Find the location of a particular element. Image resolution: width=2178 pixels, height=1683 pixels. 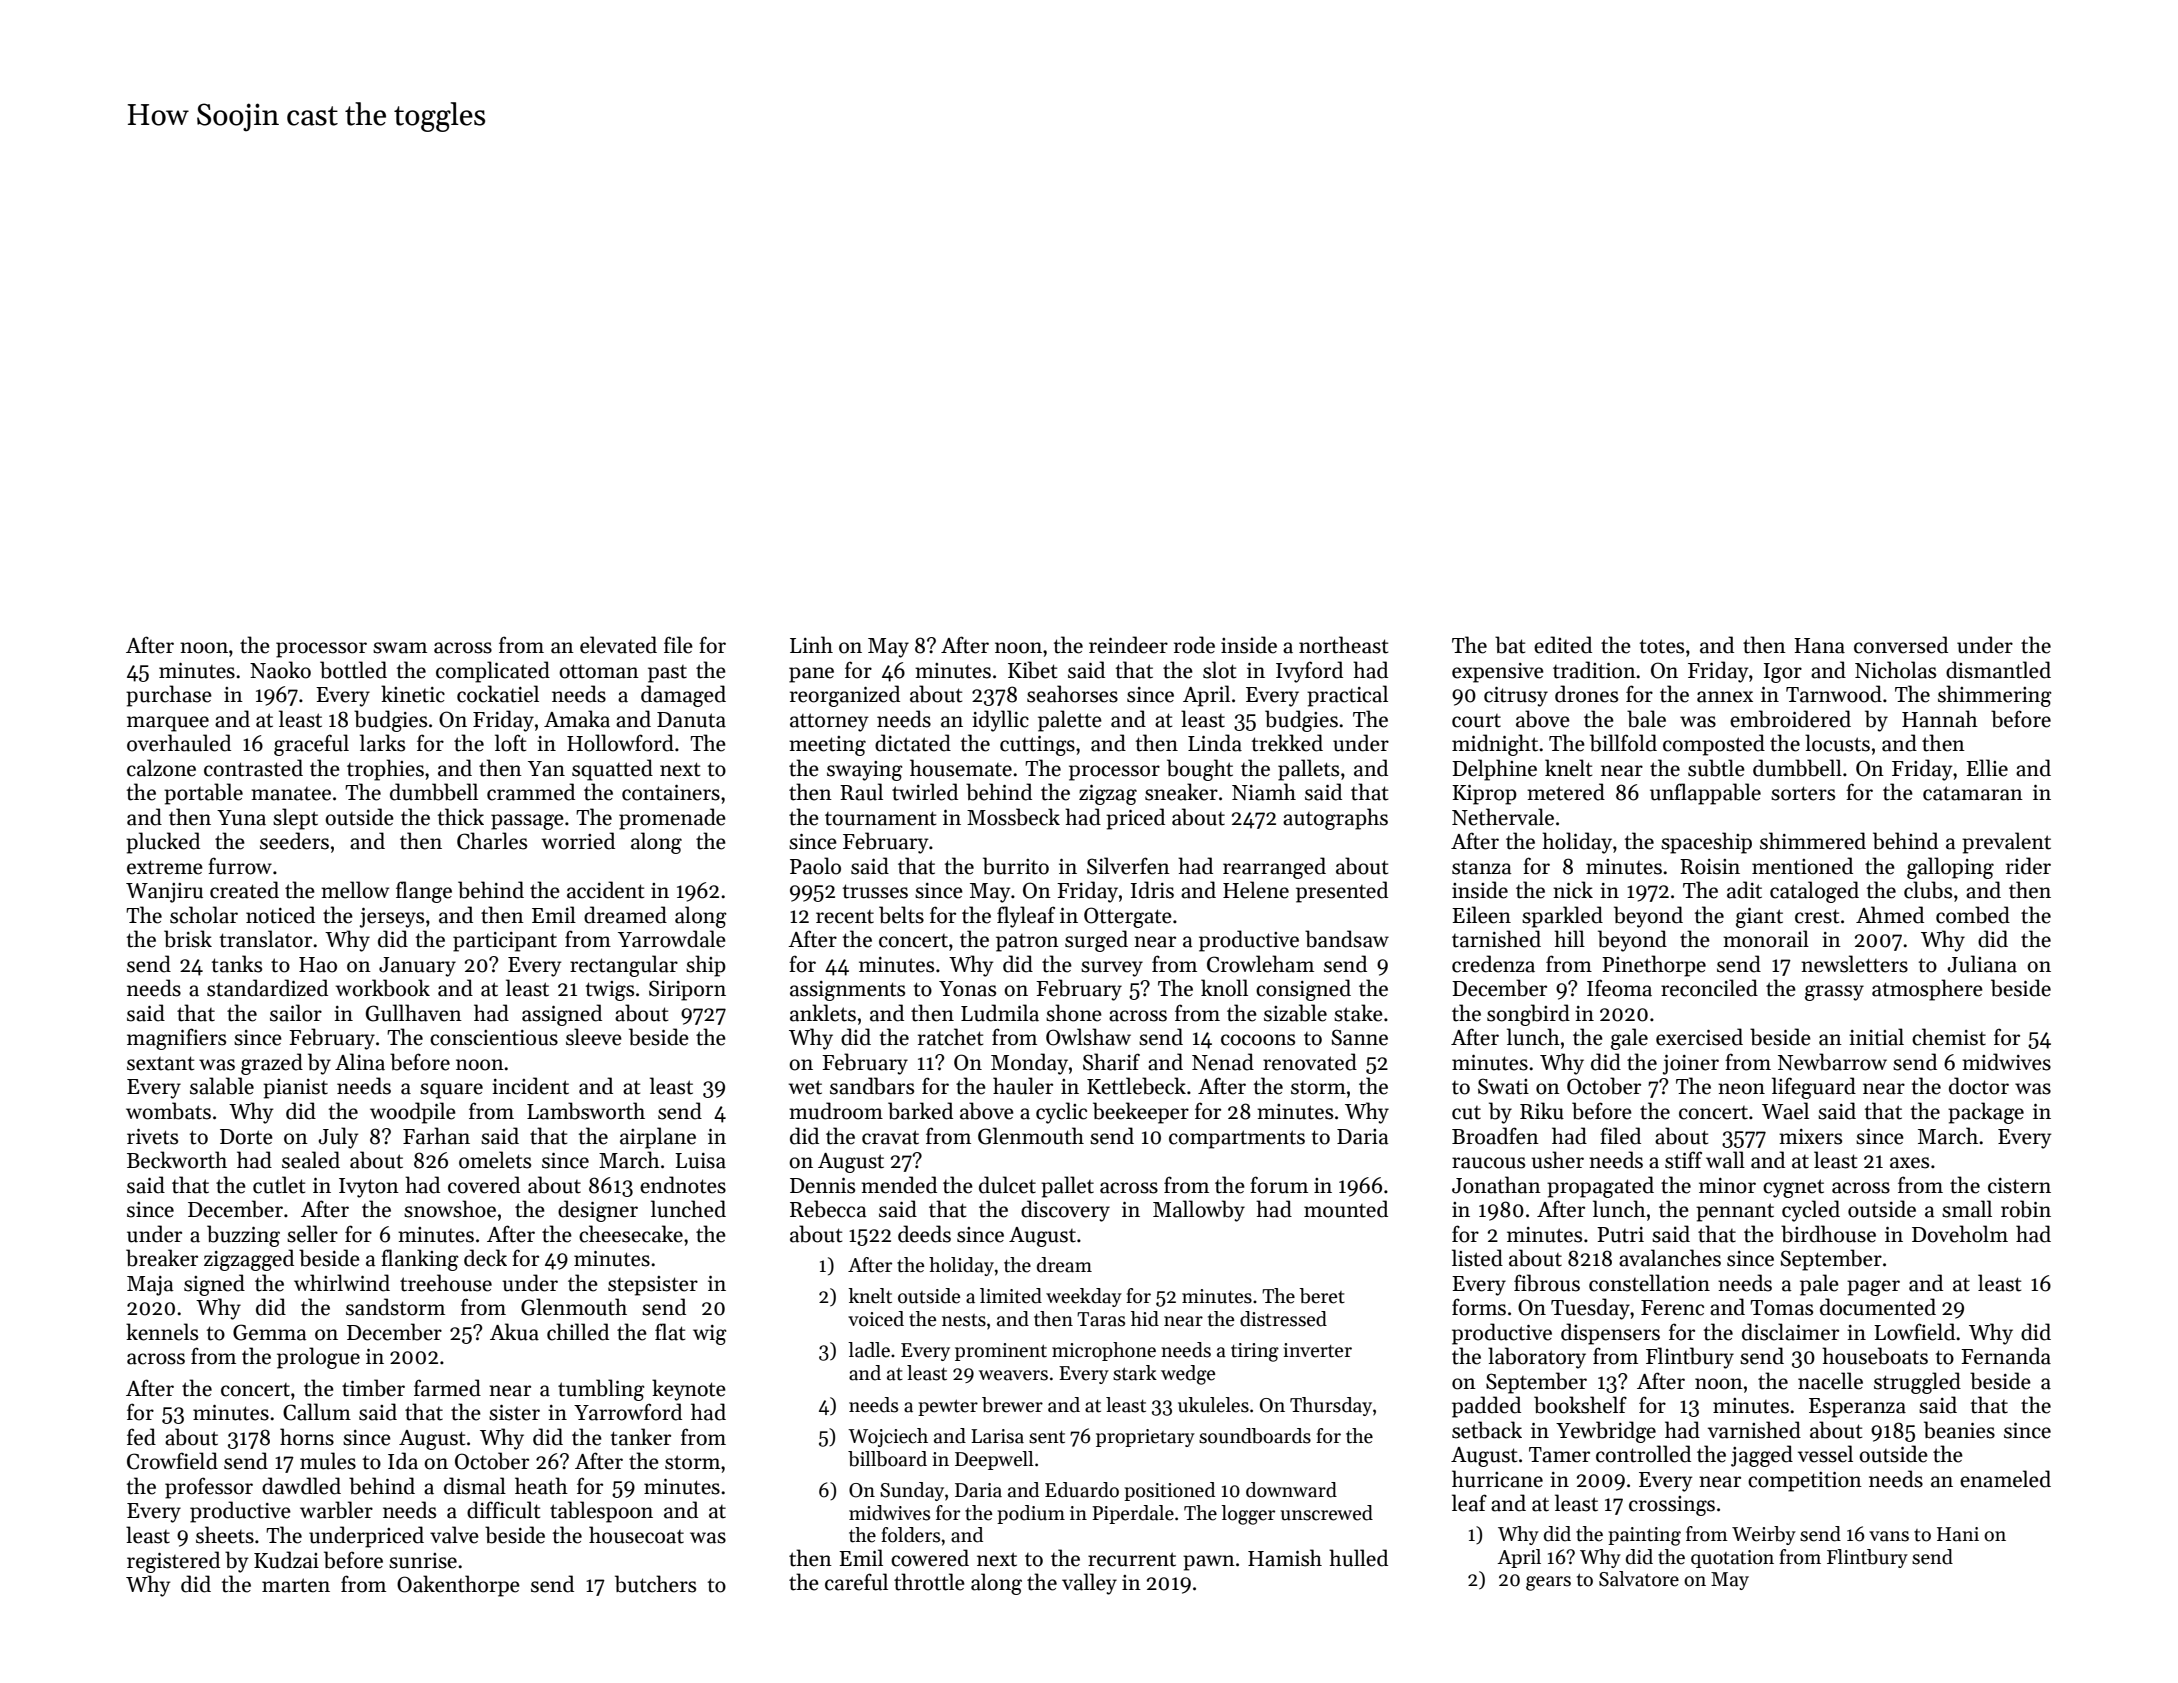

practical is located at coordinates (1347, 696).
